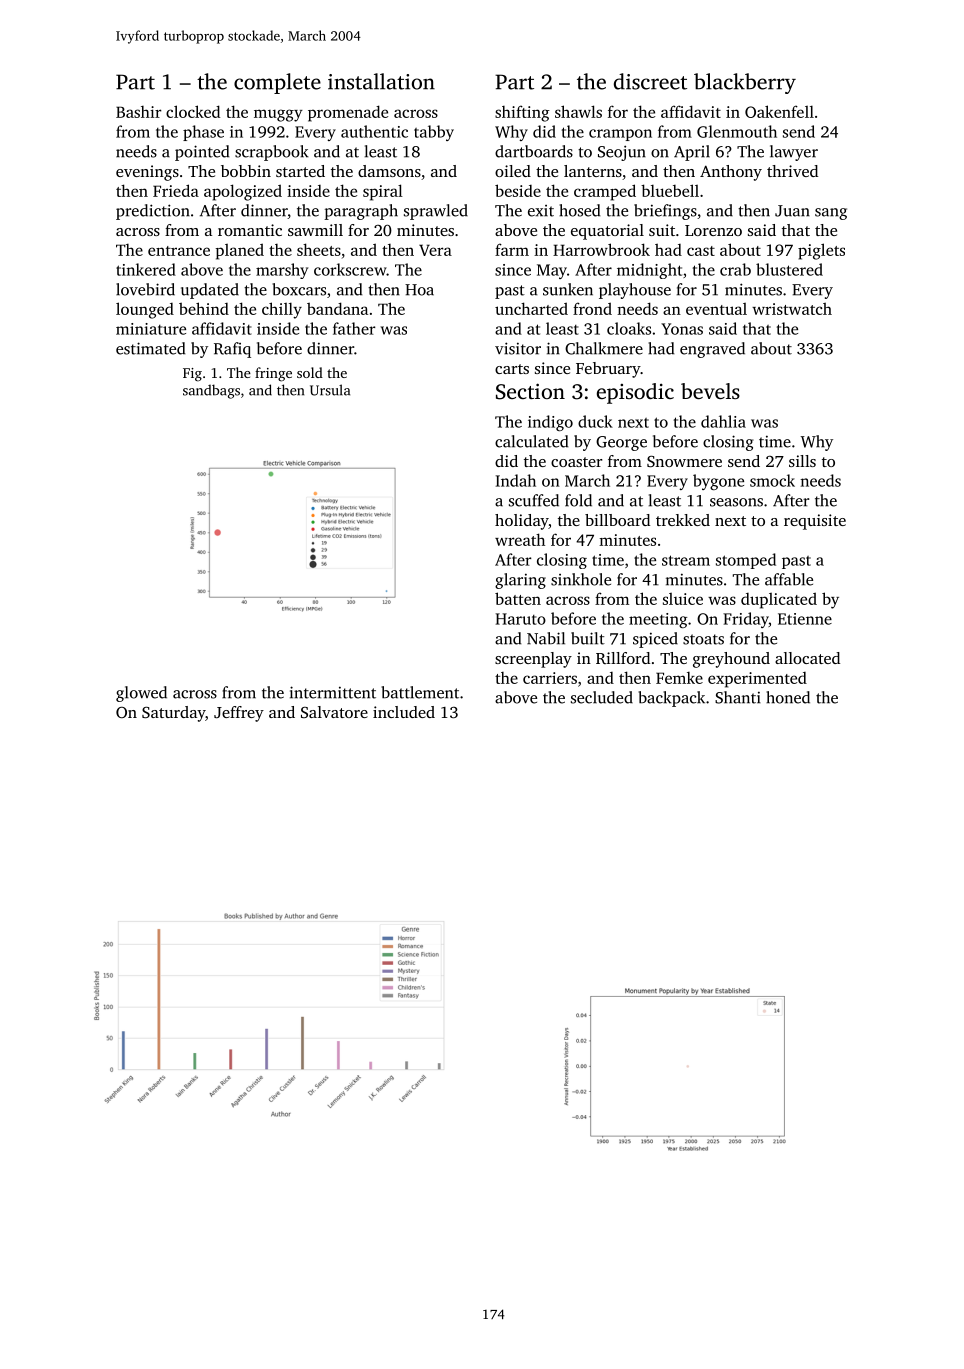  What do you see at coordinates (319, 249) in the image?
I see `sheets` at bounding box center [319, 249].
